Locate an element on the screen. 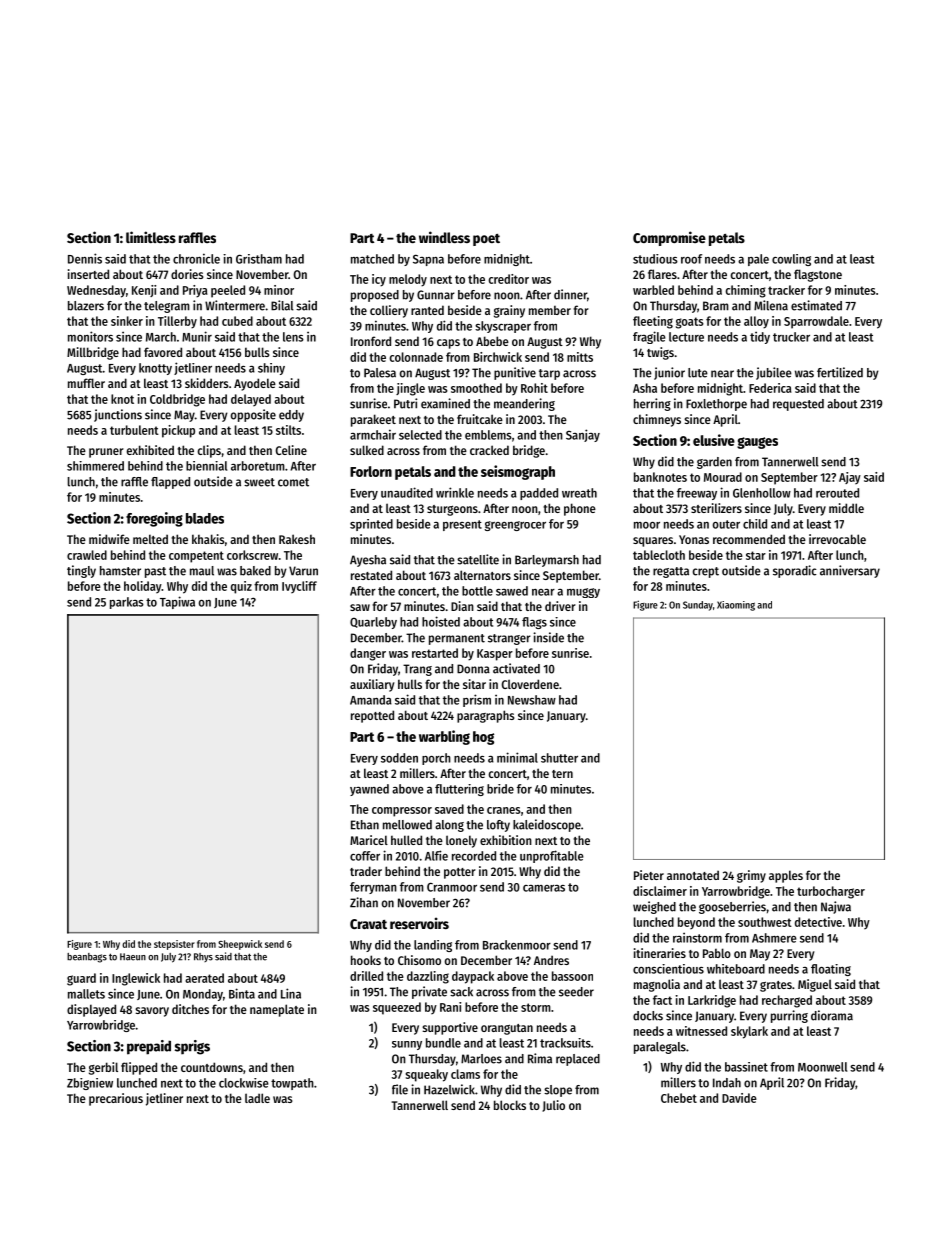 This screenshot has width=952, height=1233. chronicle is located at coordinates (196, 258).
